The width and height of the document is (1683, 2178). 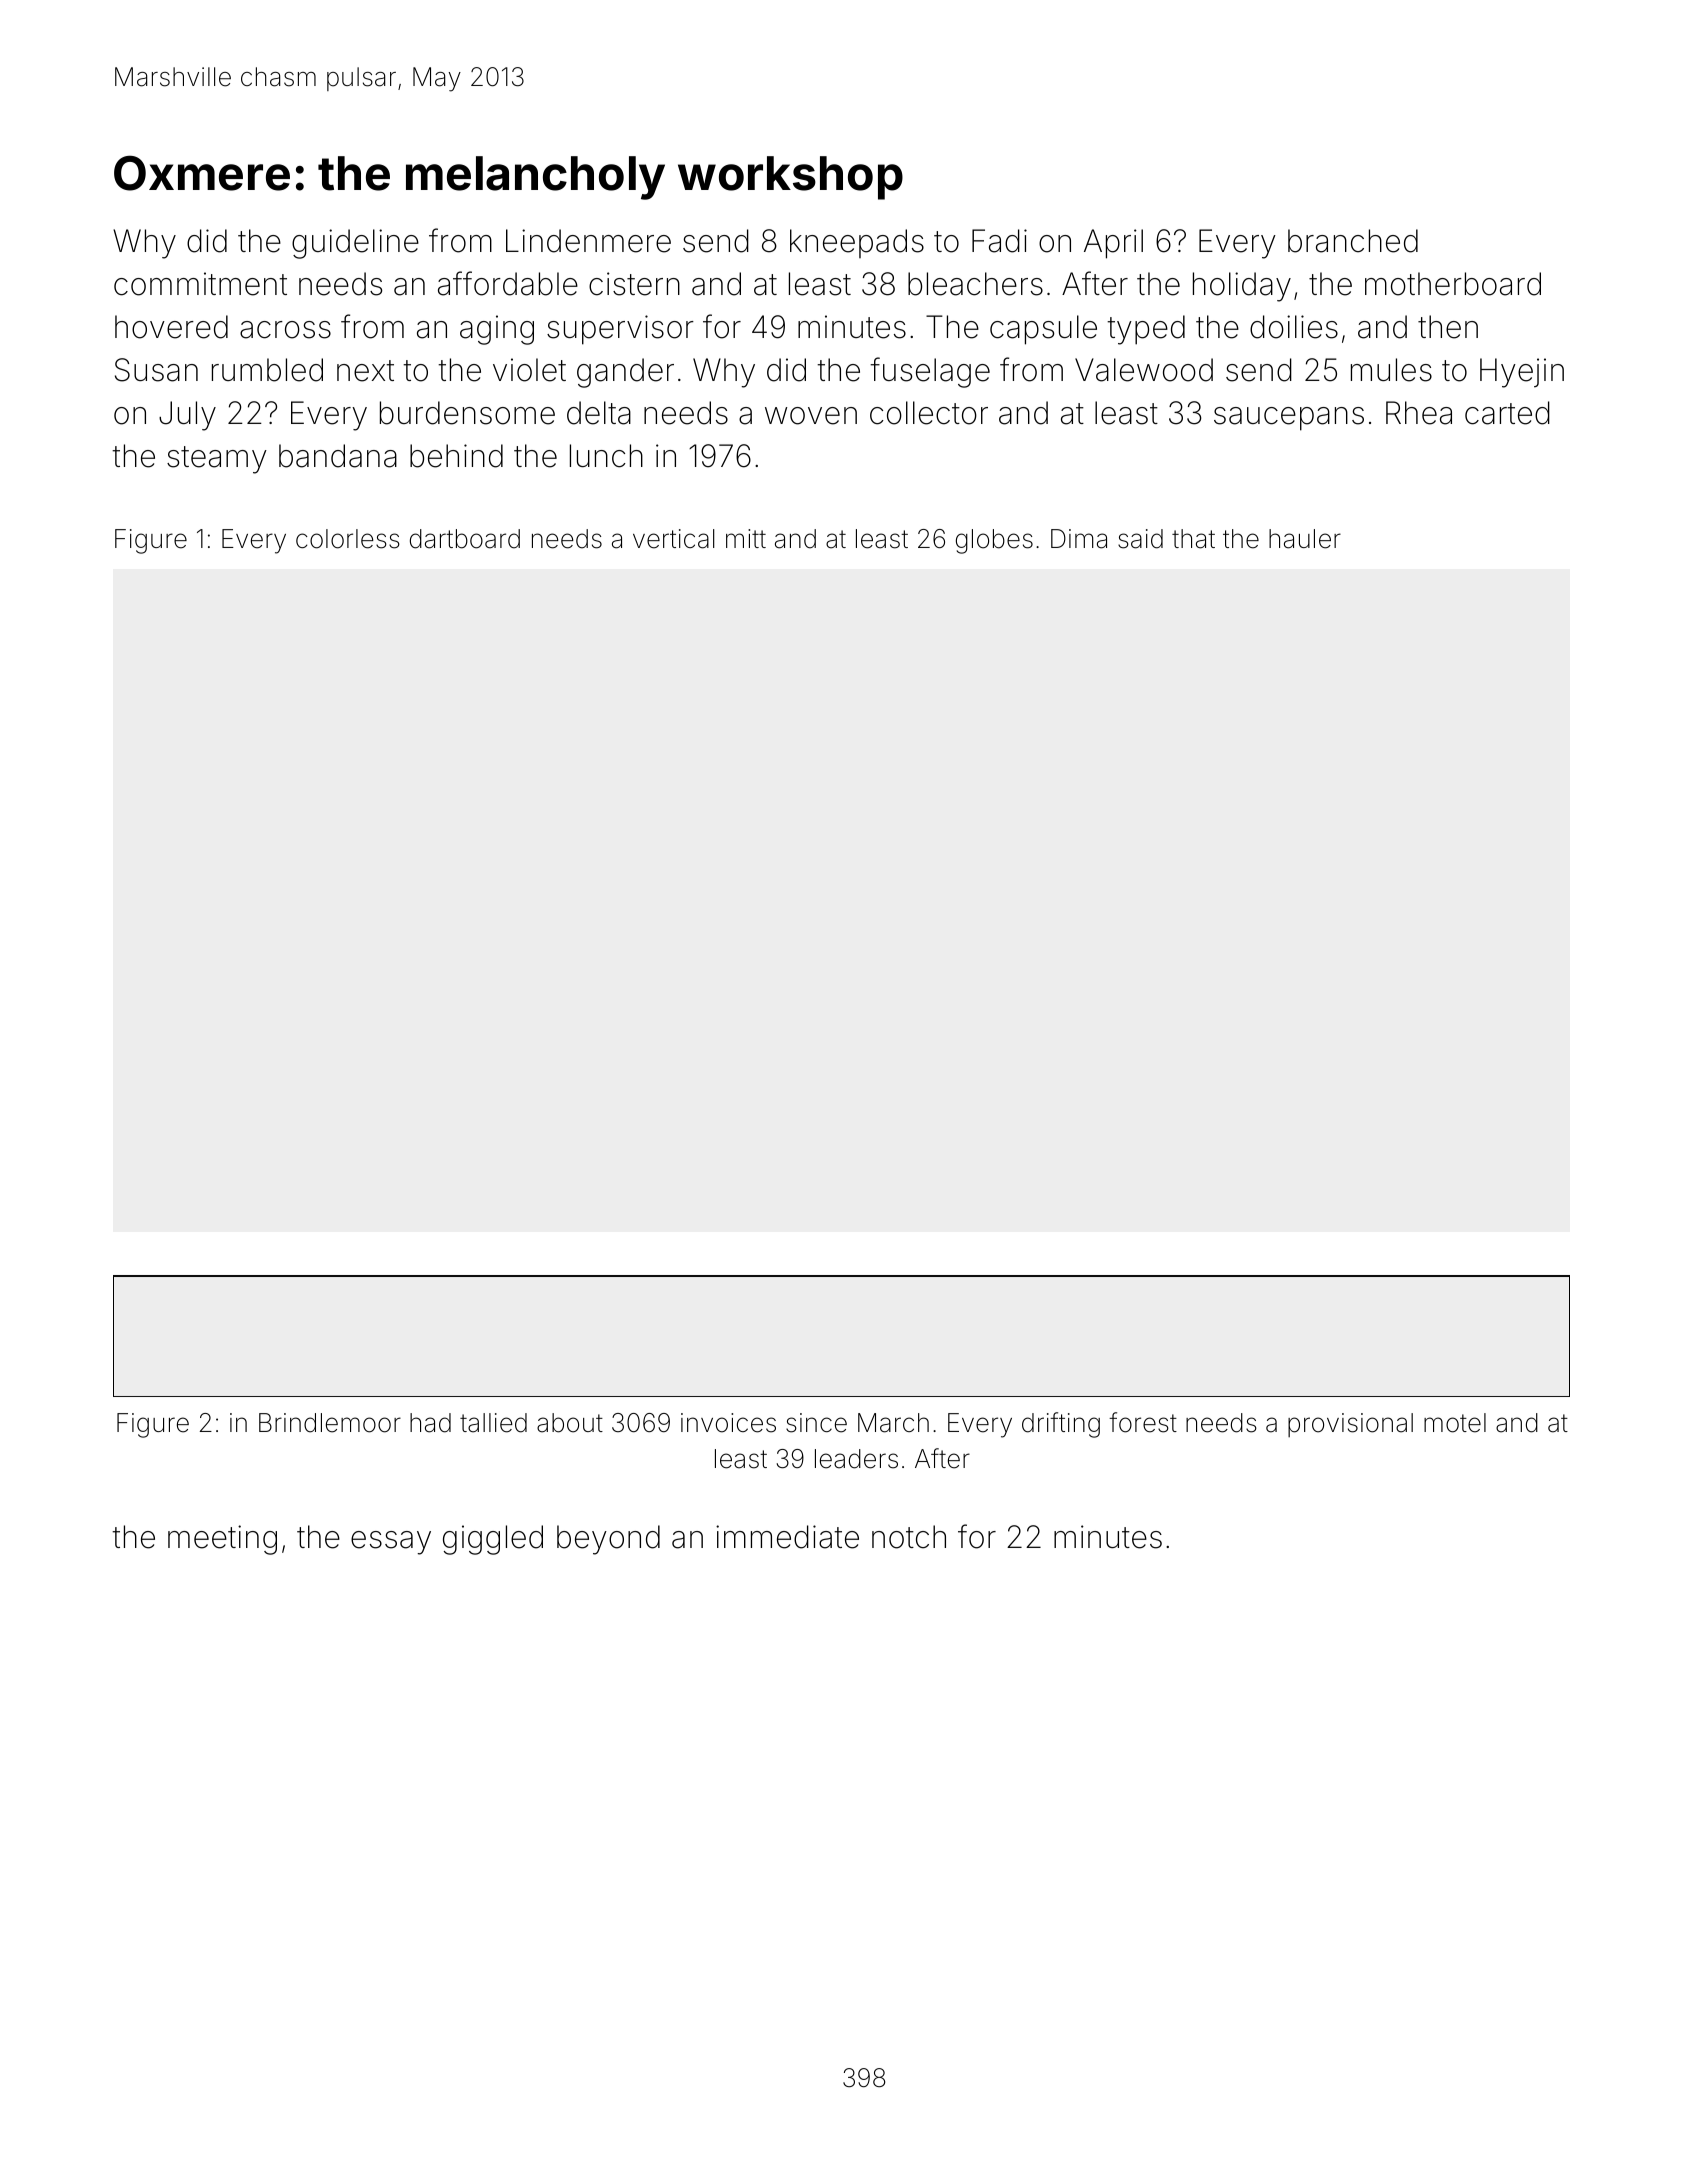 I want to click on Fadi, so click(x=999, y=241).
